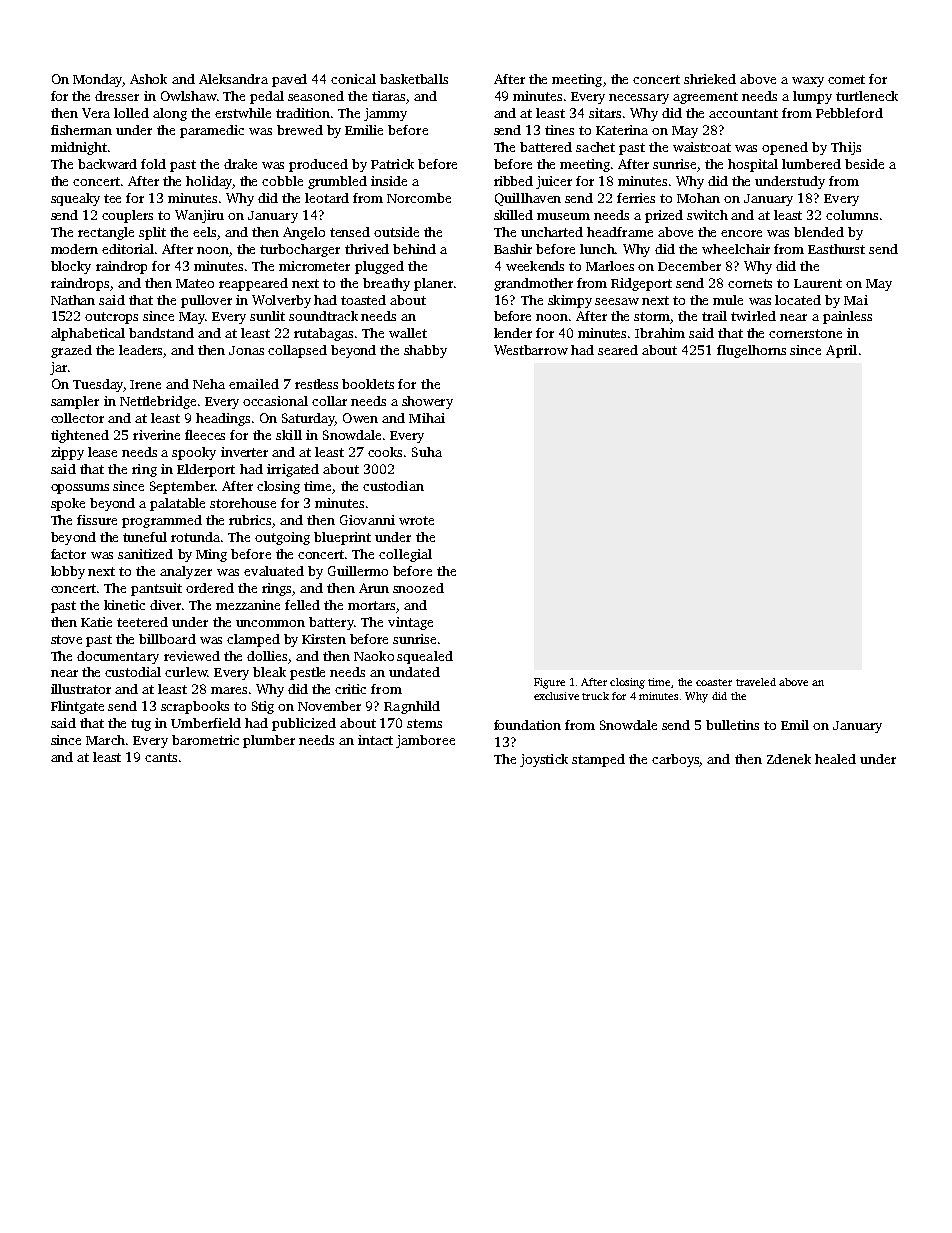 The width and height of the screenshot is (952, 1233). Describe the element at coordinates (710, 79) in the screenshot. I see `shrieked` at that location.
